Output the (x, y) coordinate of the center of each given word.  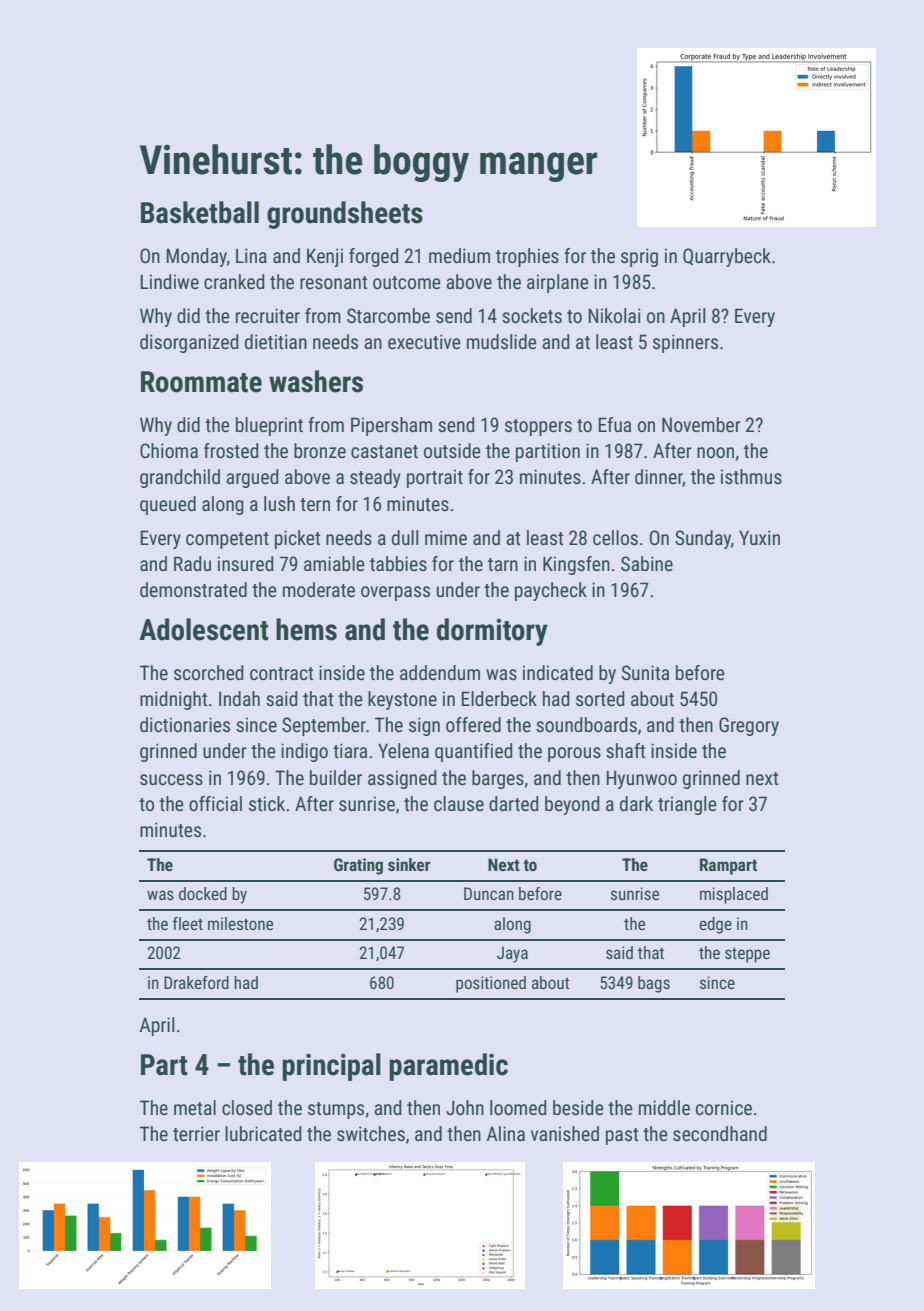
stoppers (538, 427)
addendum (440, 672)
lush (279, 503)
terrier (196, 1133)
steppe (747, 955)
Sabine (647, 563)
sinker (409, 864)
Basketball (200, 212)
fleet (188, 923)
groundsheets (345, 215)
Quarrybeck (727, 257)
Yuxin (759, 537)
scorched (209, 672)
